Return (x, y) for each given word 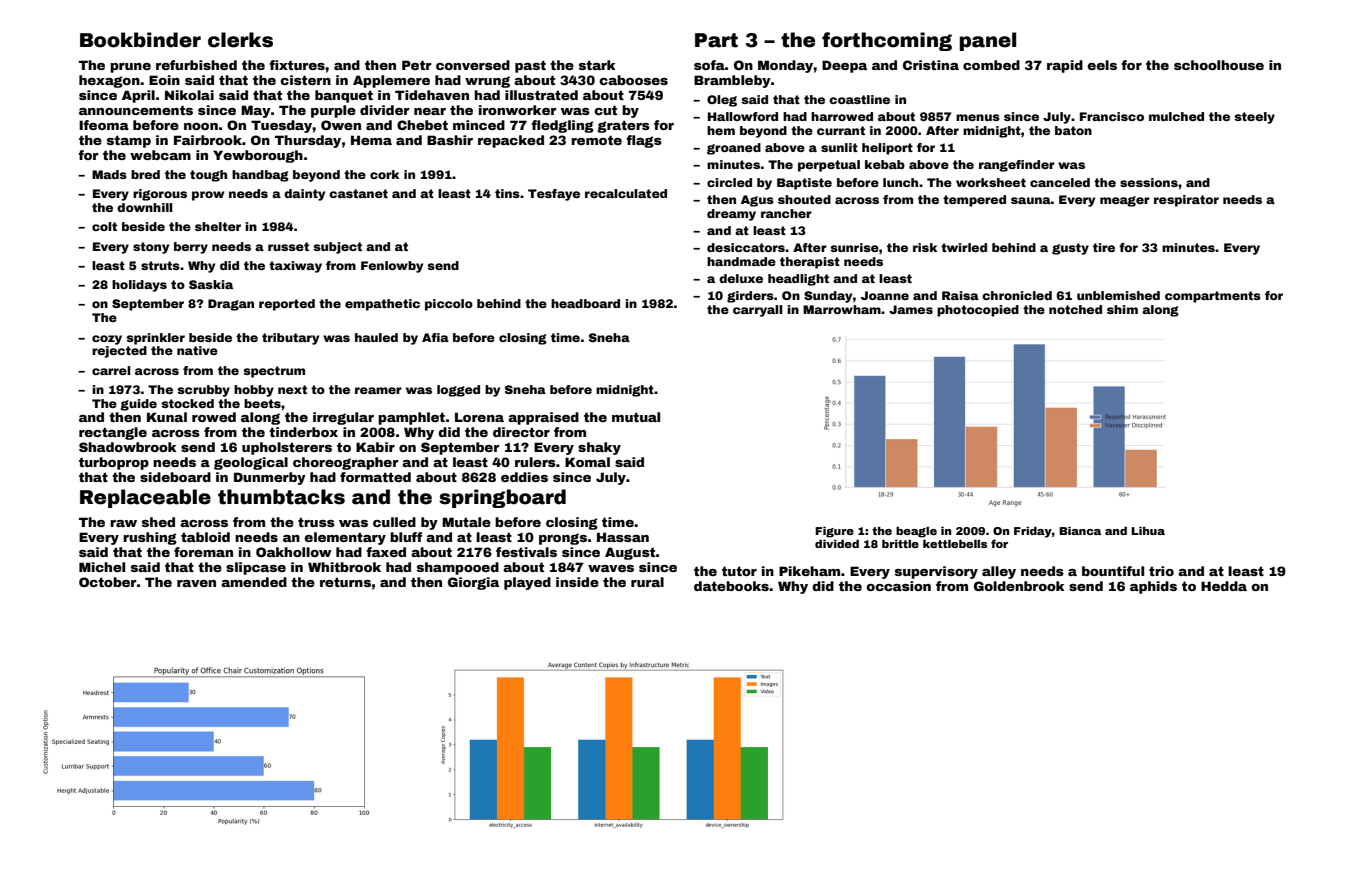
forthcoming (887, 41)
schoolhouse (1219, 65)
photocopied (978, 311)
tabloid (205, 537)
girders (750, 297)
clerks (240, 40)
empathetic (382, 305)
